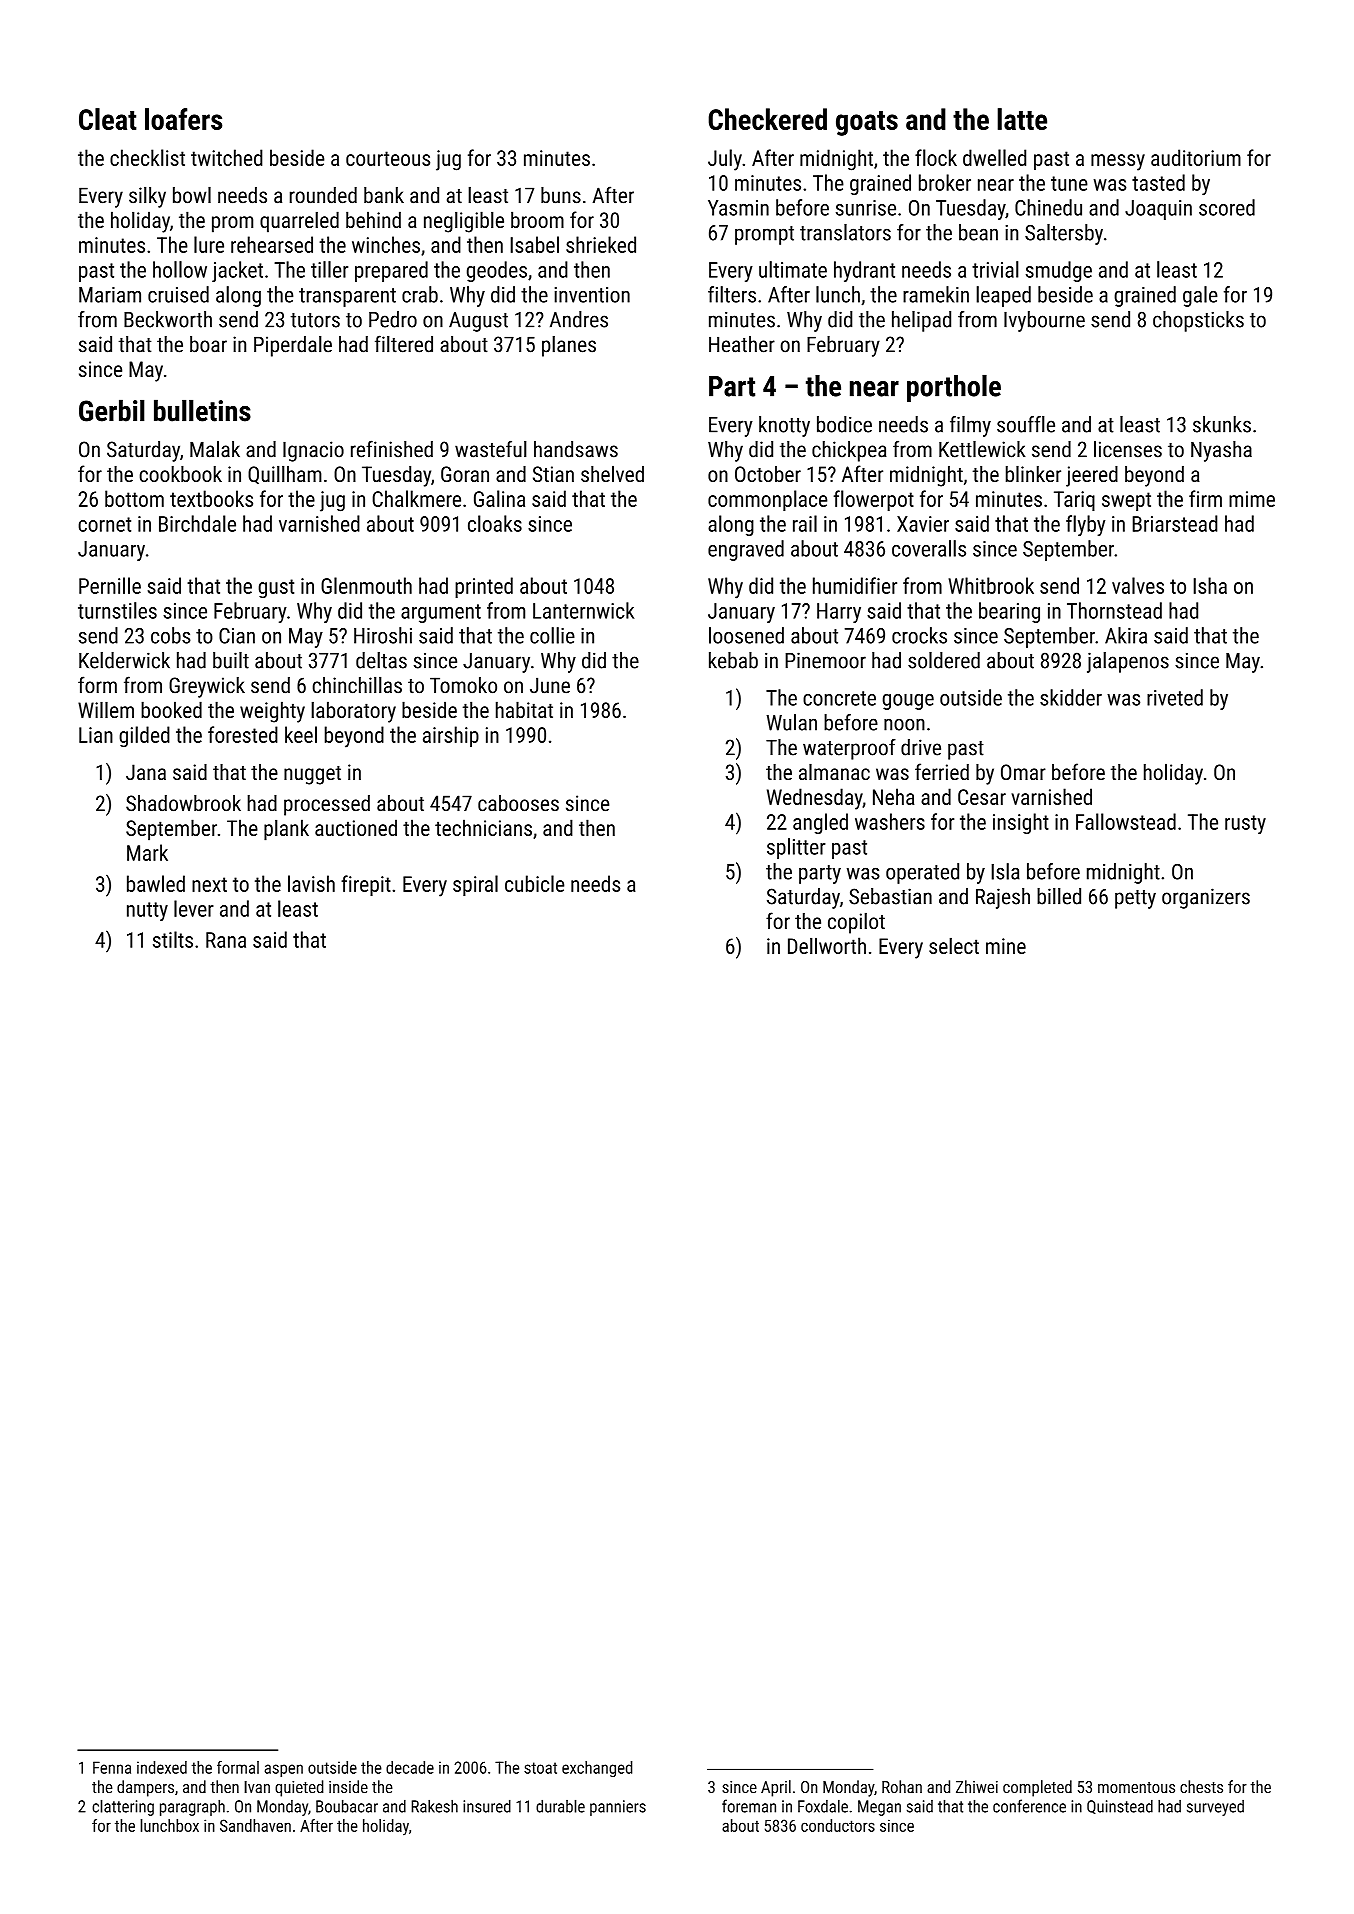 Image resolution: width=1354 pixels, height=1914 pixels. What do you see at coordinates (838, 1825) in the screenshot?
I see `conductors` at bounding box center [838, 1825].
